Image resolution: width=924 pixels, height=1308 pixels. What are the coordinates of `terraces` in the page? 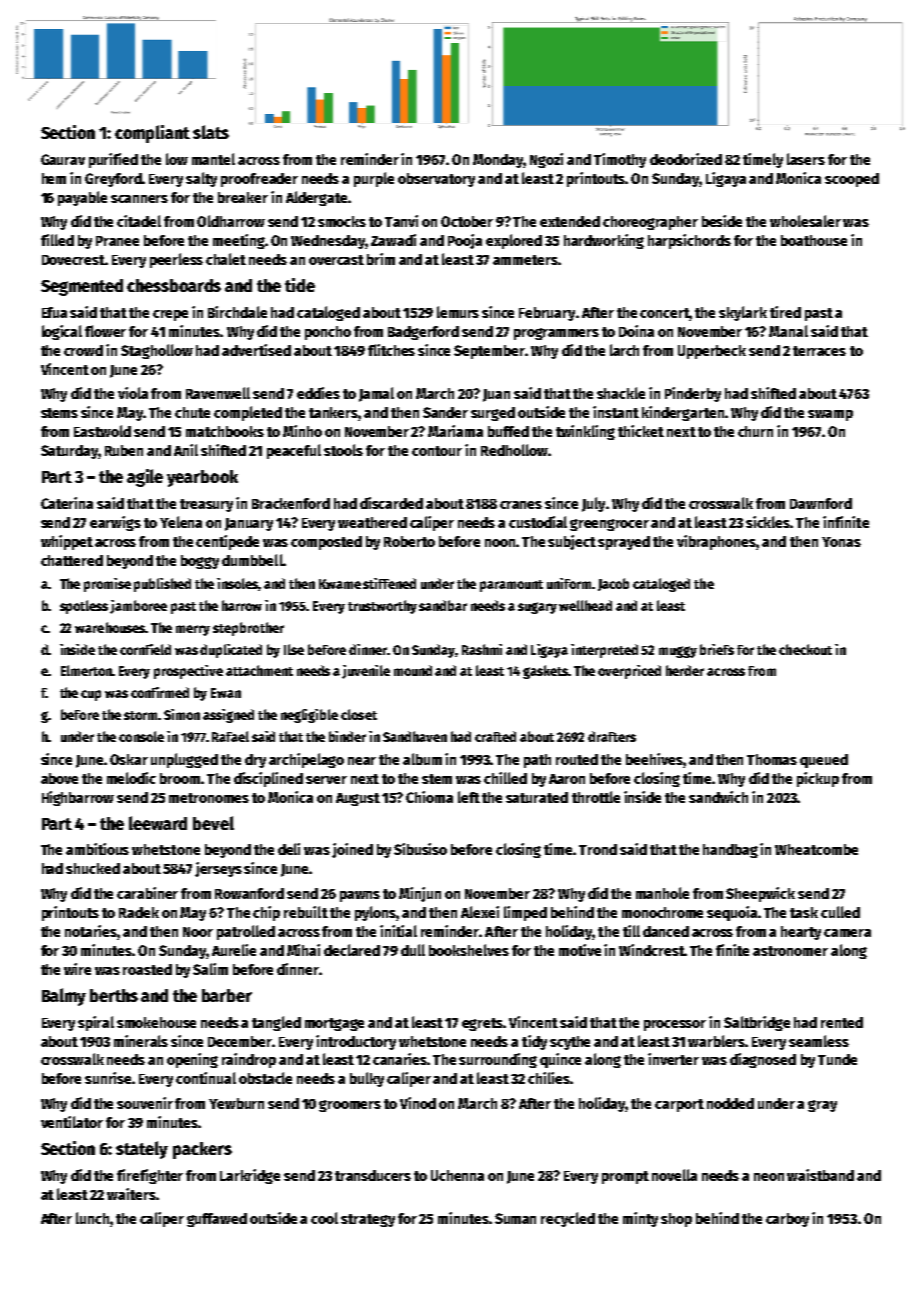 It's located at (819, 351).
